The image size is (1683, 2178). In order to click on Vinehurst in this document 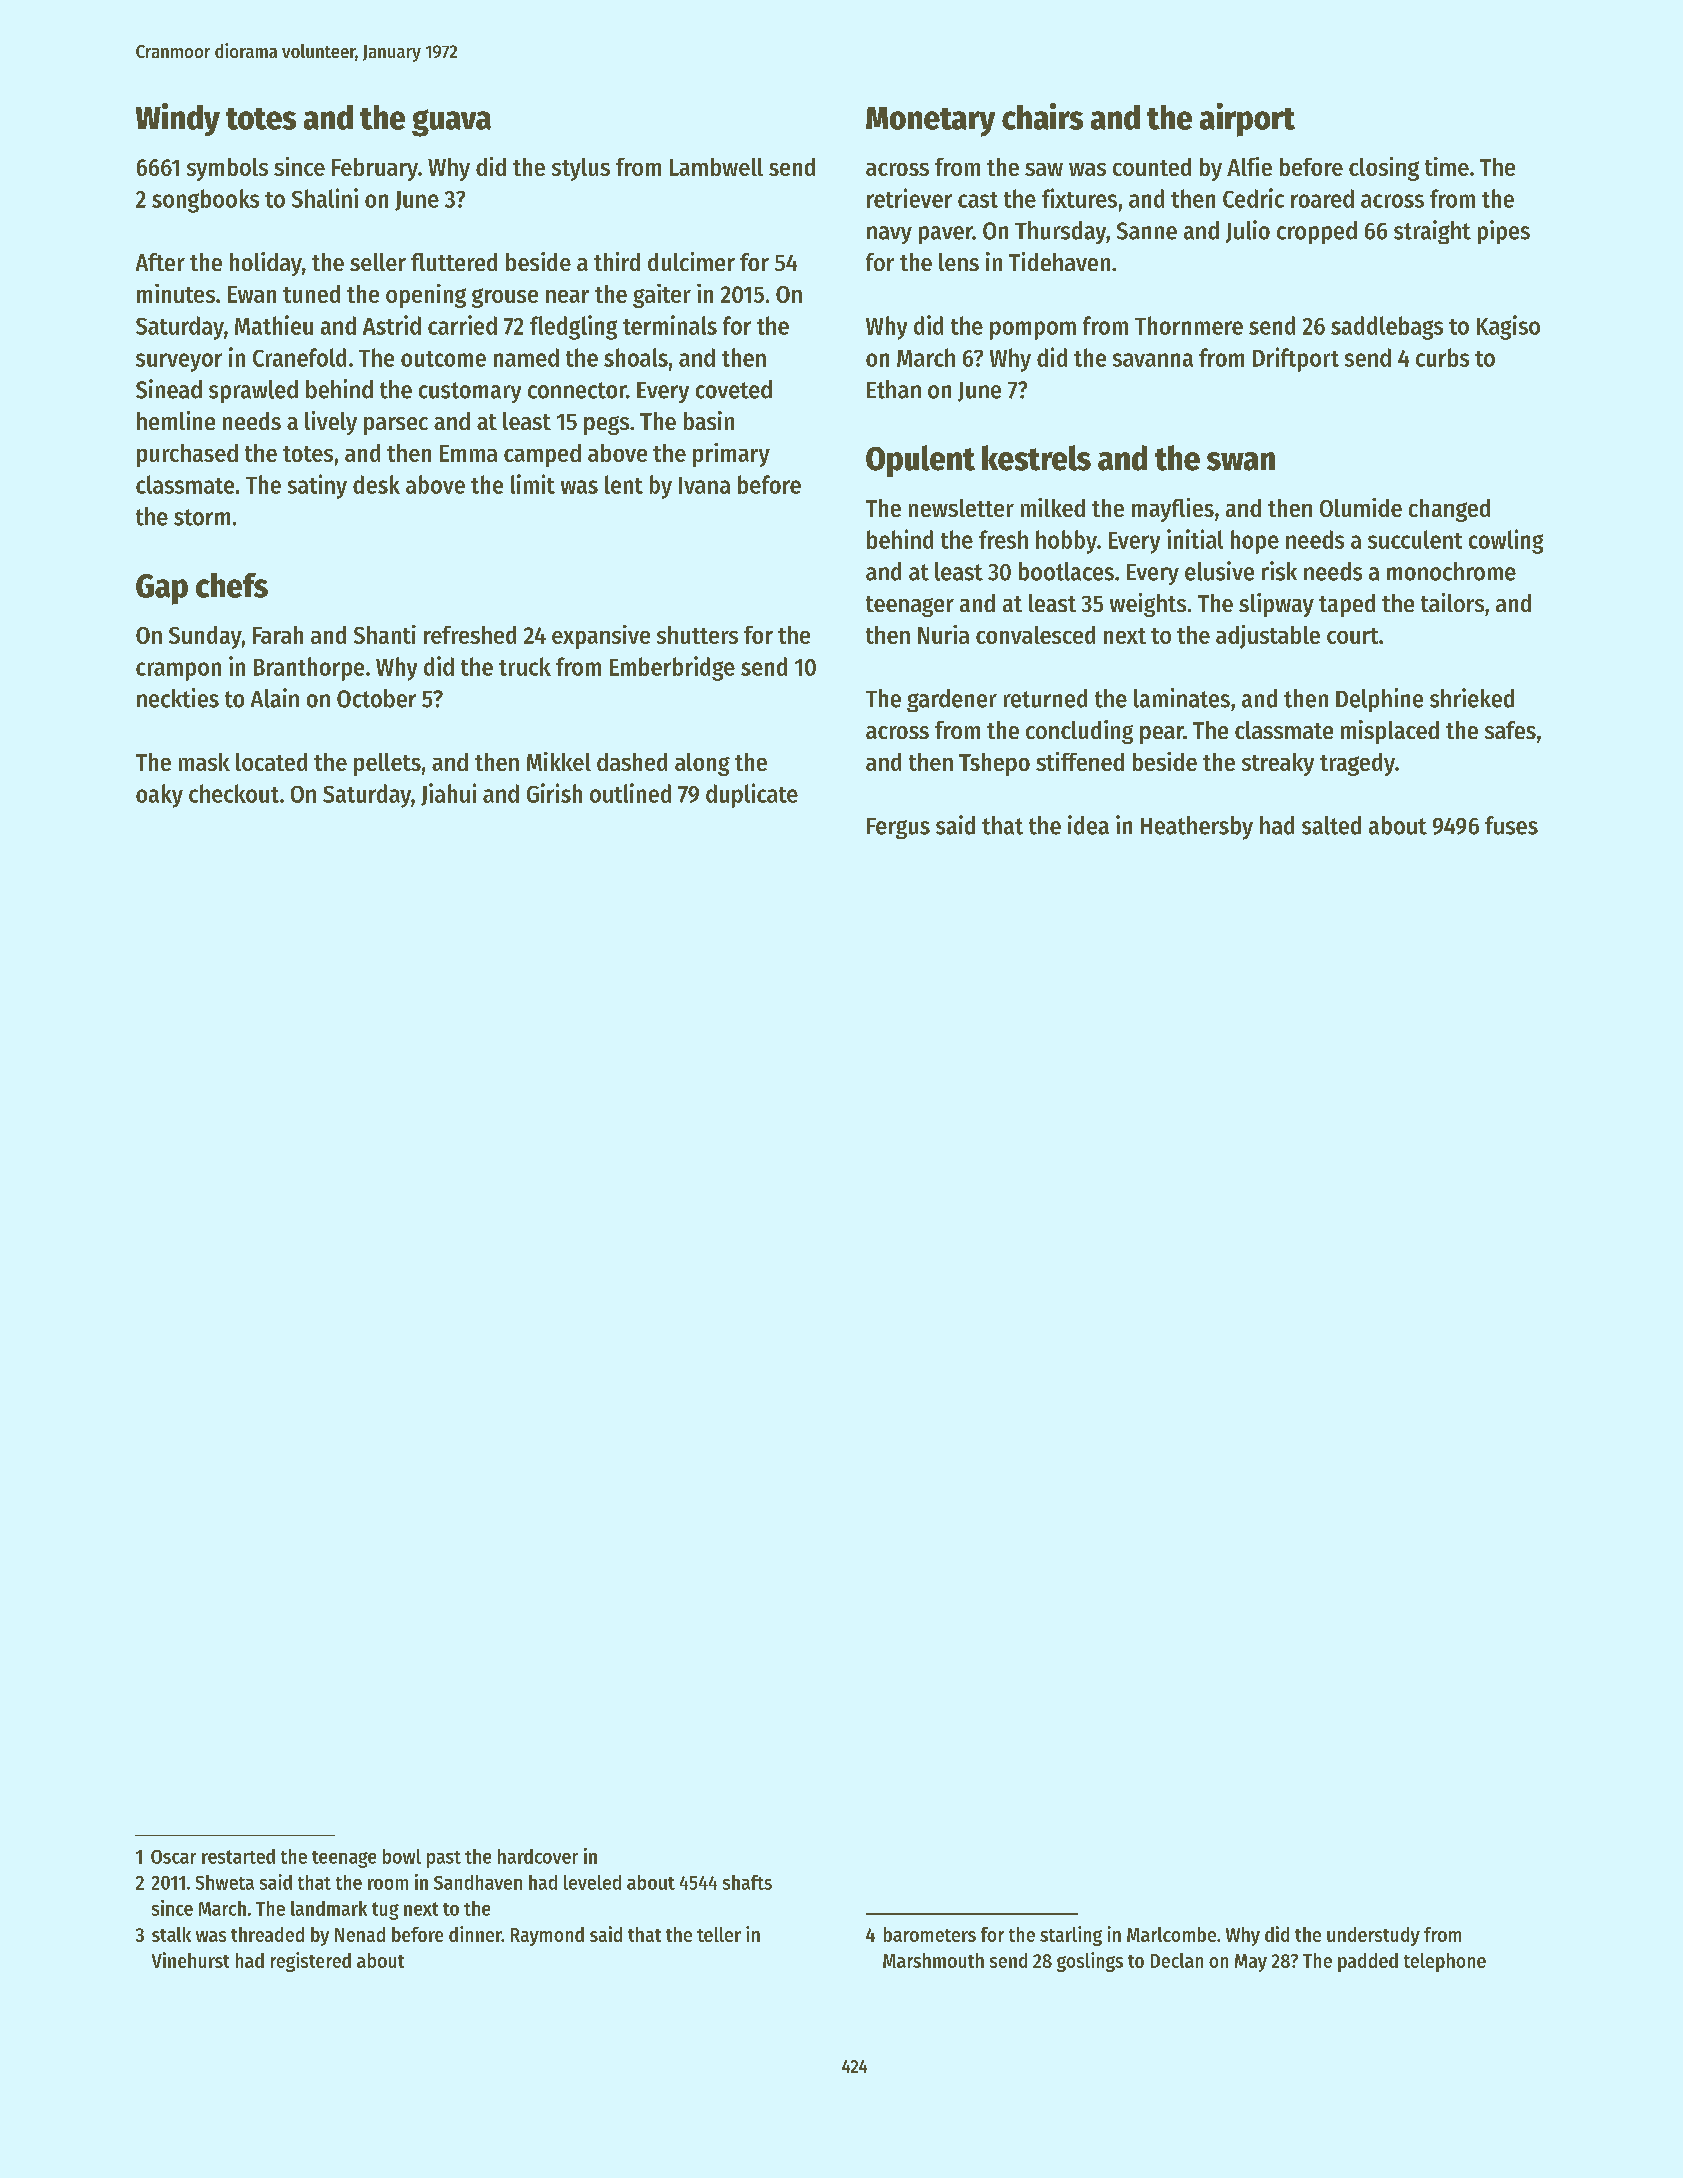, I will do `click(190, 1960)`.
